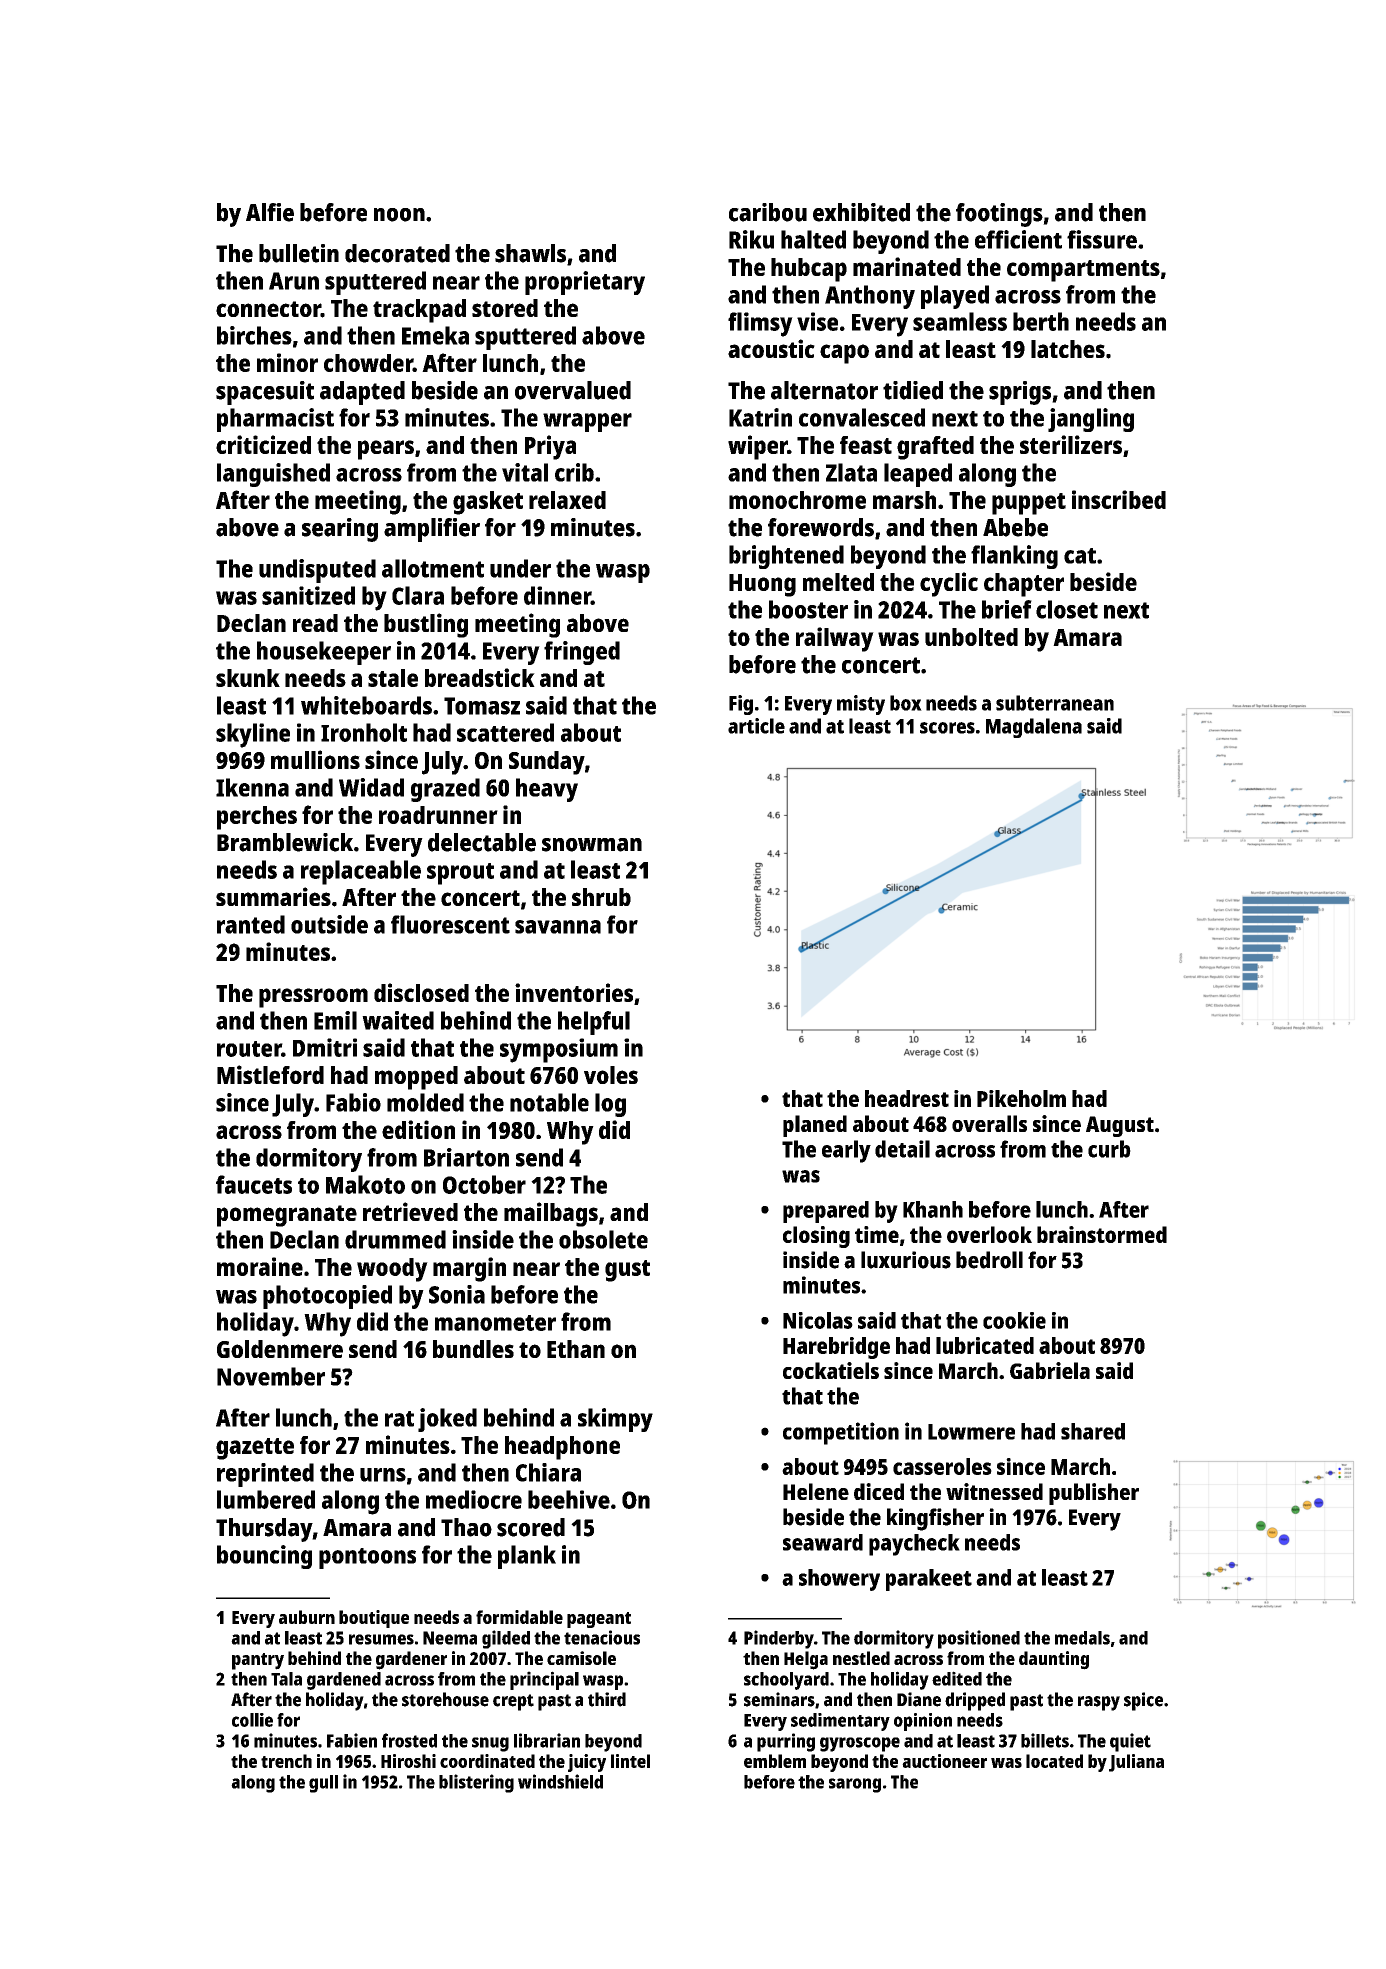  Describe the element at coordinates (469, 1269) in the document. I see `margin` at that location.
